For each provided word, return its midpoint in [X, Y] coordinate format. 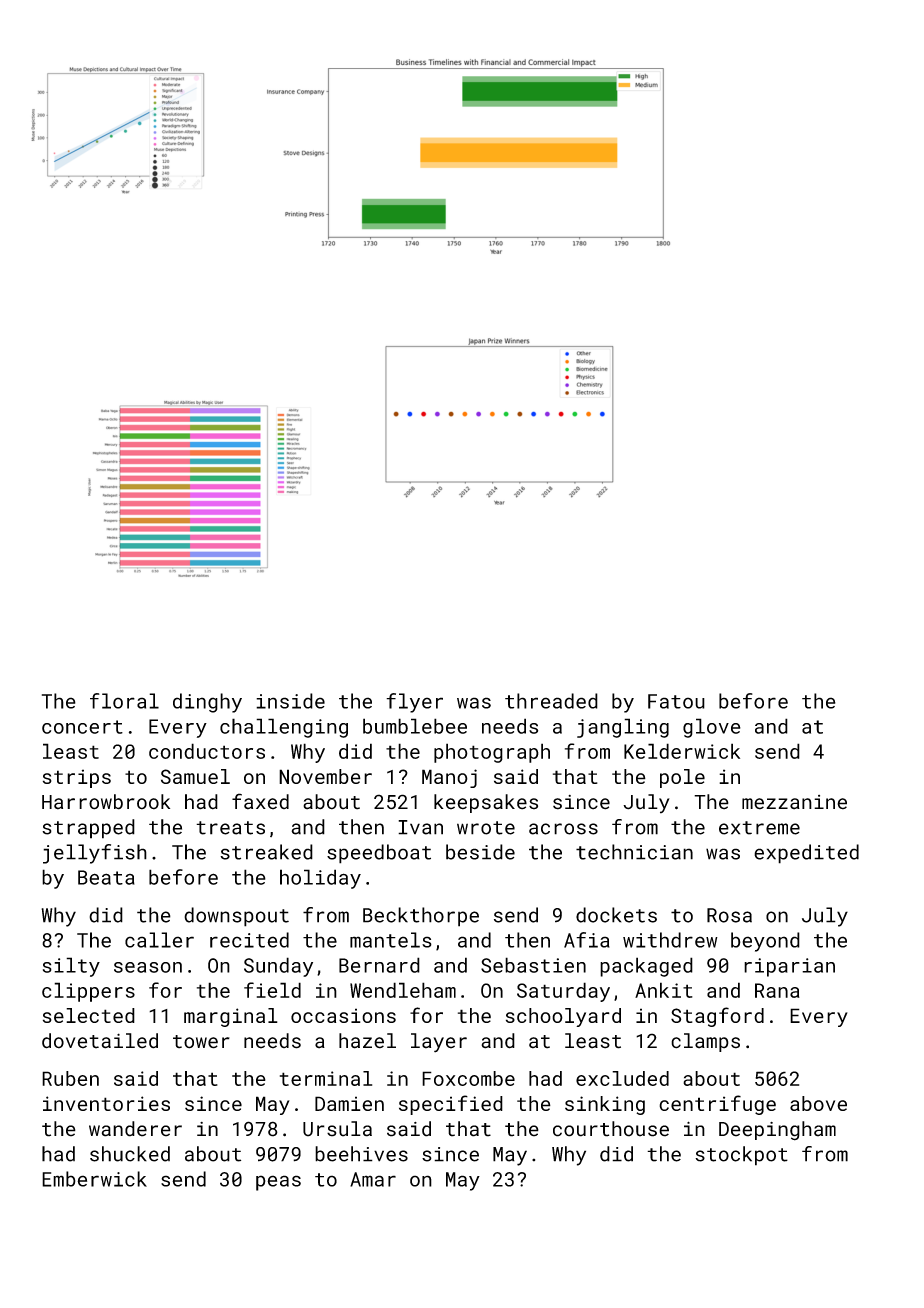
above [818, 1103]
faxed [260, 801]
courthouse [611, 1129]
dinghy [207, 703]
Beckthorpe [421, 917]
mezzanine [794, 802]
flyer [414, 703]
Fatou [676, 701]
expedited [806, 854]
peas [278, 1183]
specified [451, 1105]
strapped [88, 829]
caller [159, 940]
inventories [106, 1103]
